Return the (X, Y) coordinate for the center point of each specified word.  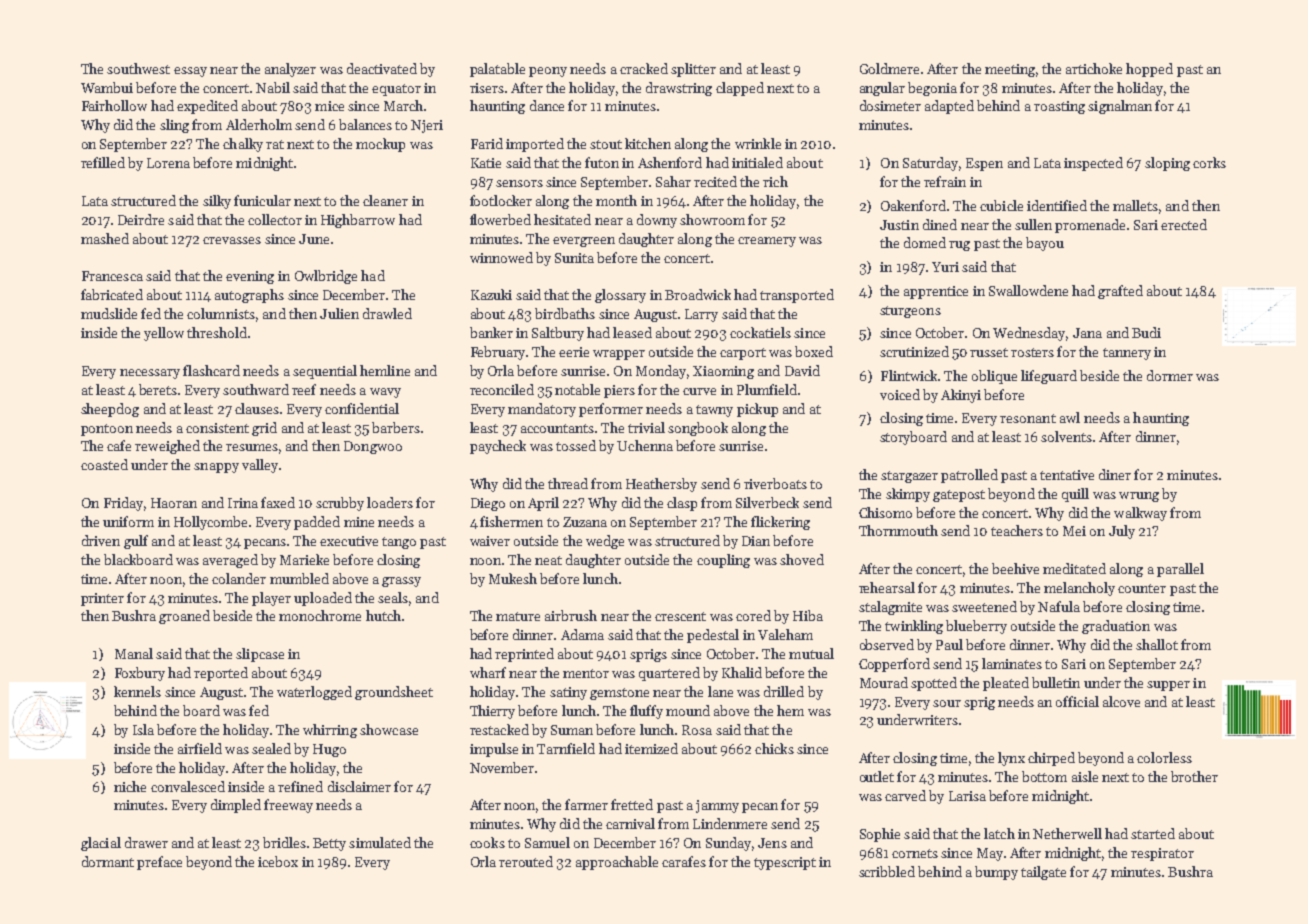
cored (753, 615)
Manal (134, 653)
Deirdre (141, 219)
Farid (487, 143)
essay (190, 72)
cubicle (1001, 205)
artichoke (1094, 68)
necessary (150, 374)
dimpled (236, 806)
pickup (757, 410)
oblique (994, 377)
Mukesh (513, 578)
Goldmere (889, 68)
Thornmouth (898, 530)
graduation (1116, 627)
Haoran (174, 503)
